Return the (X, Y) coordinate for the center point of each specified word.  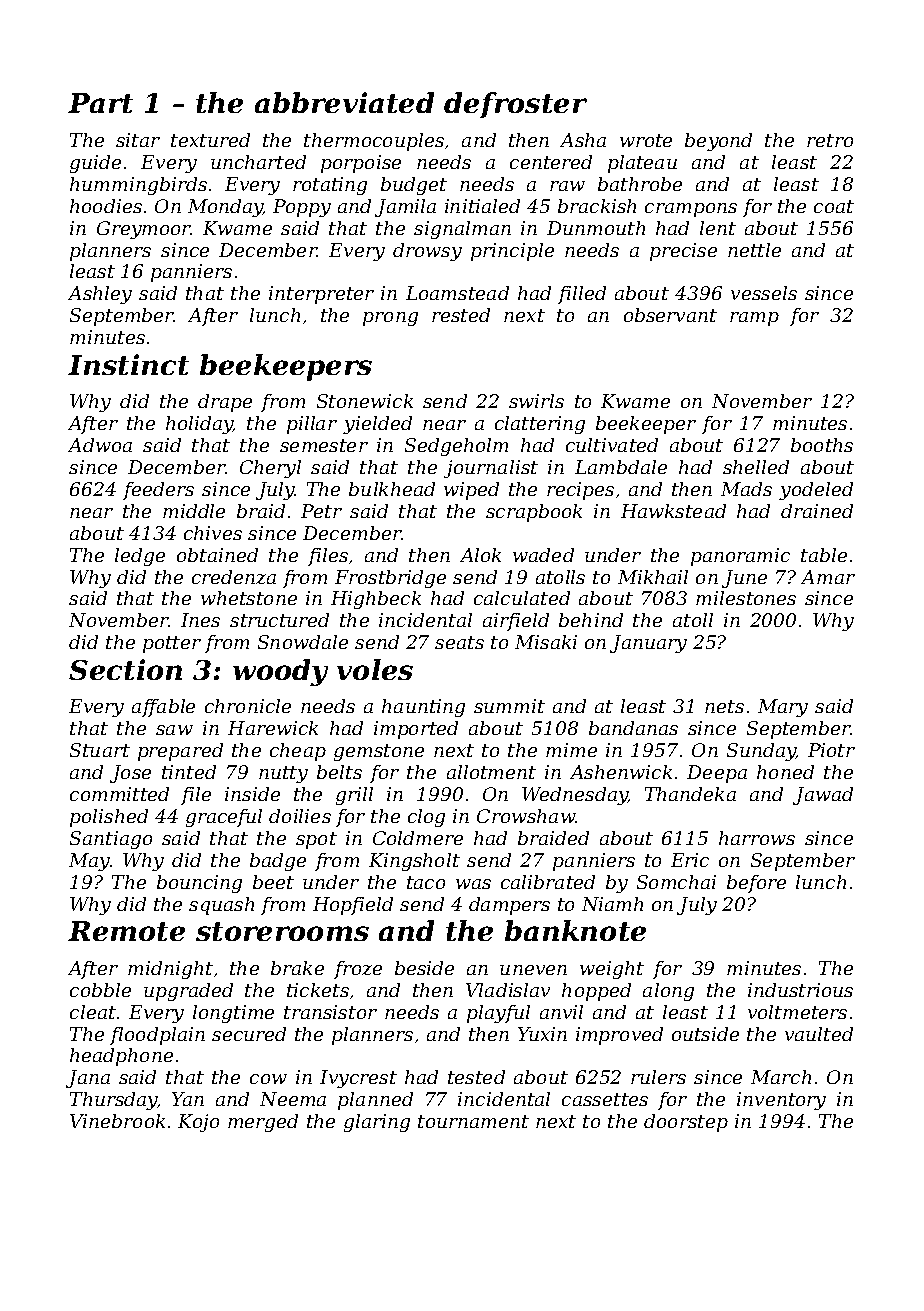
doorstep (686, 1123)
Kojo (198, 1123)
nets (724, 706)
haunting (423, 708)
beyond (718, 142)
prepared (180, 752)
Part (100, 103)
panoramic (740, 557)
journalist (491, 469)
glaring (377, 1123)
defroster (515, 105)
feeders (158, 491)
